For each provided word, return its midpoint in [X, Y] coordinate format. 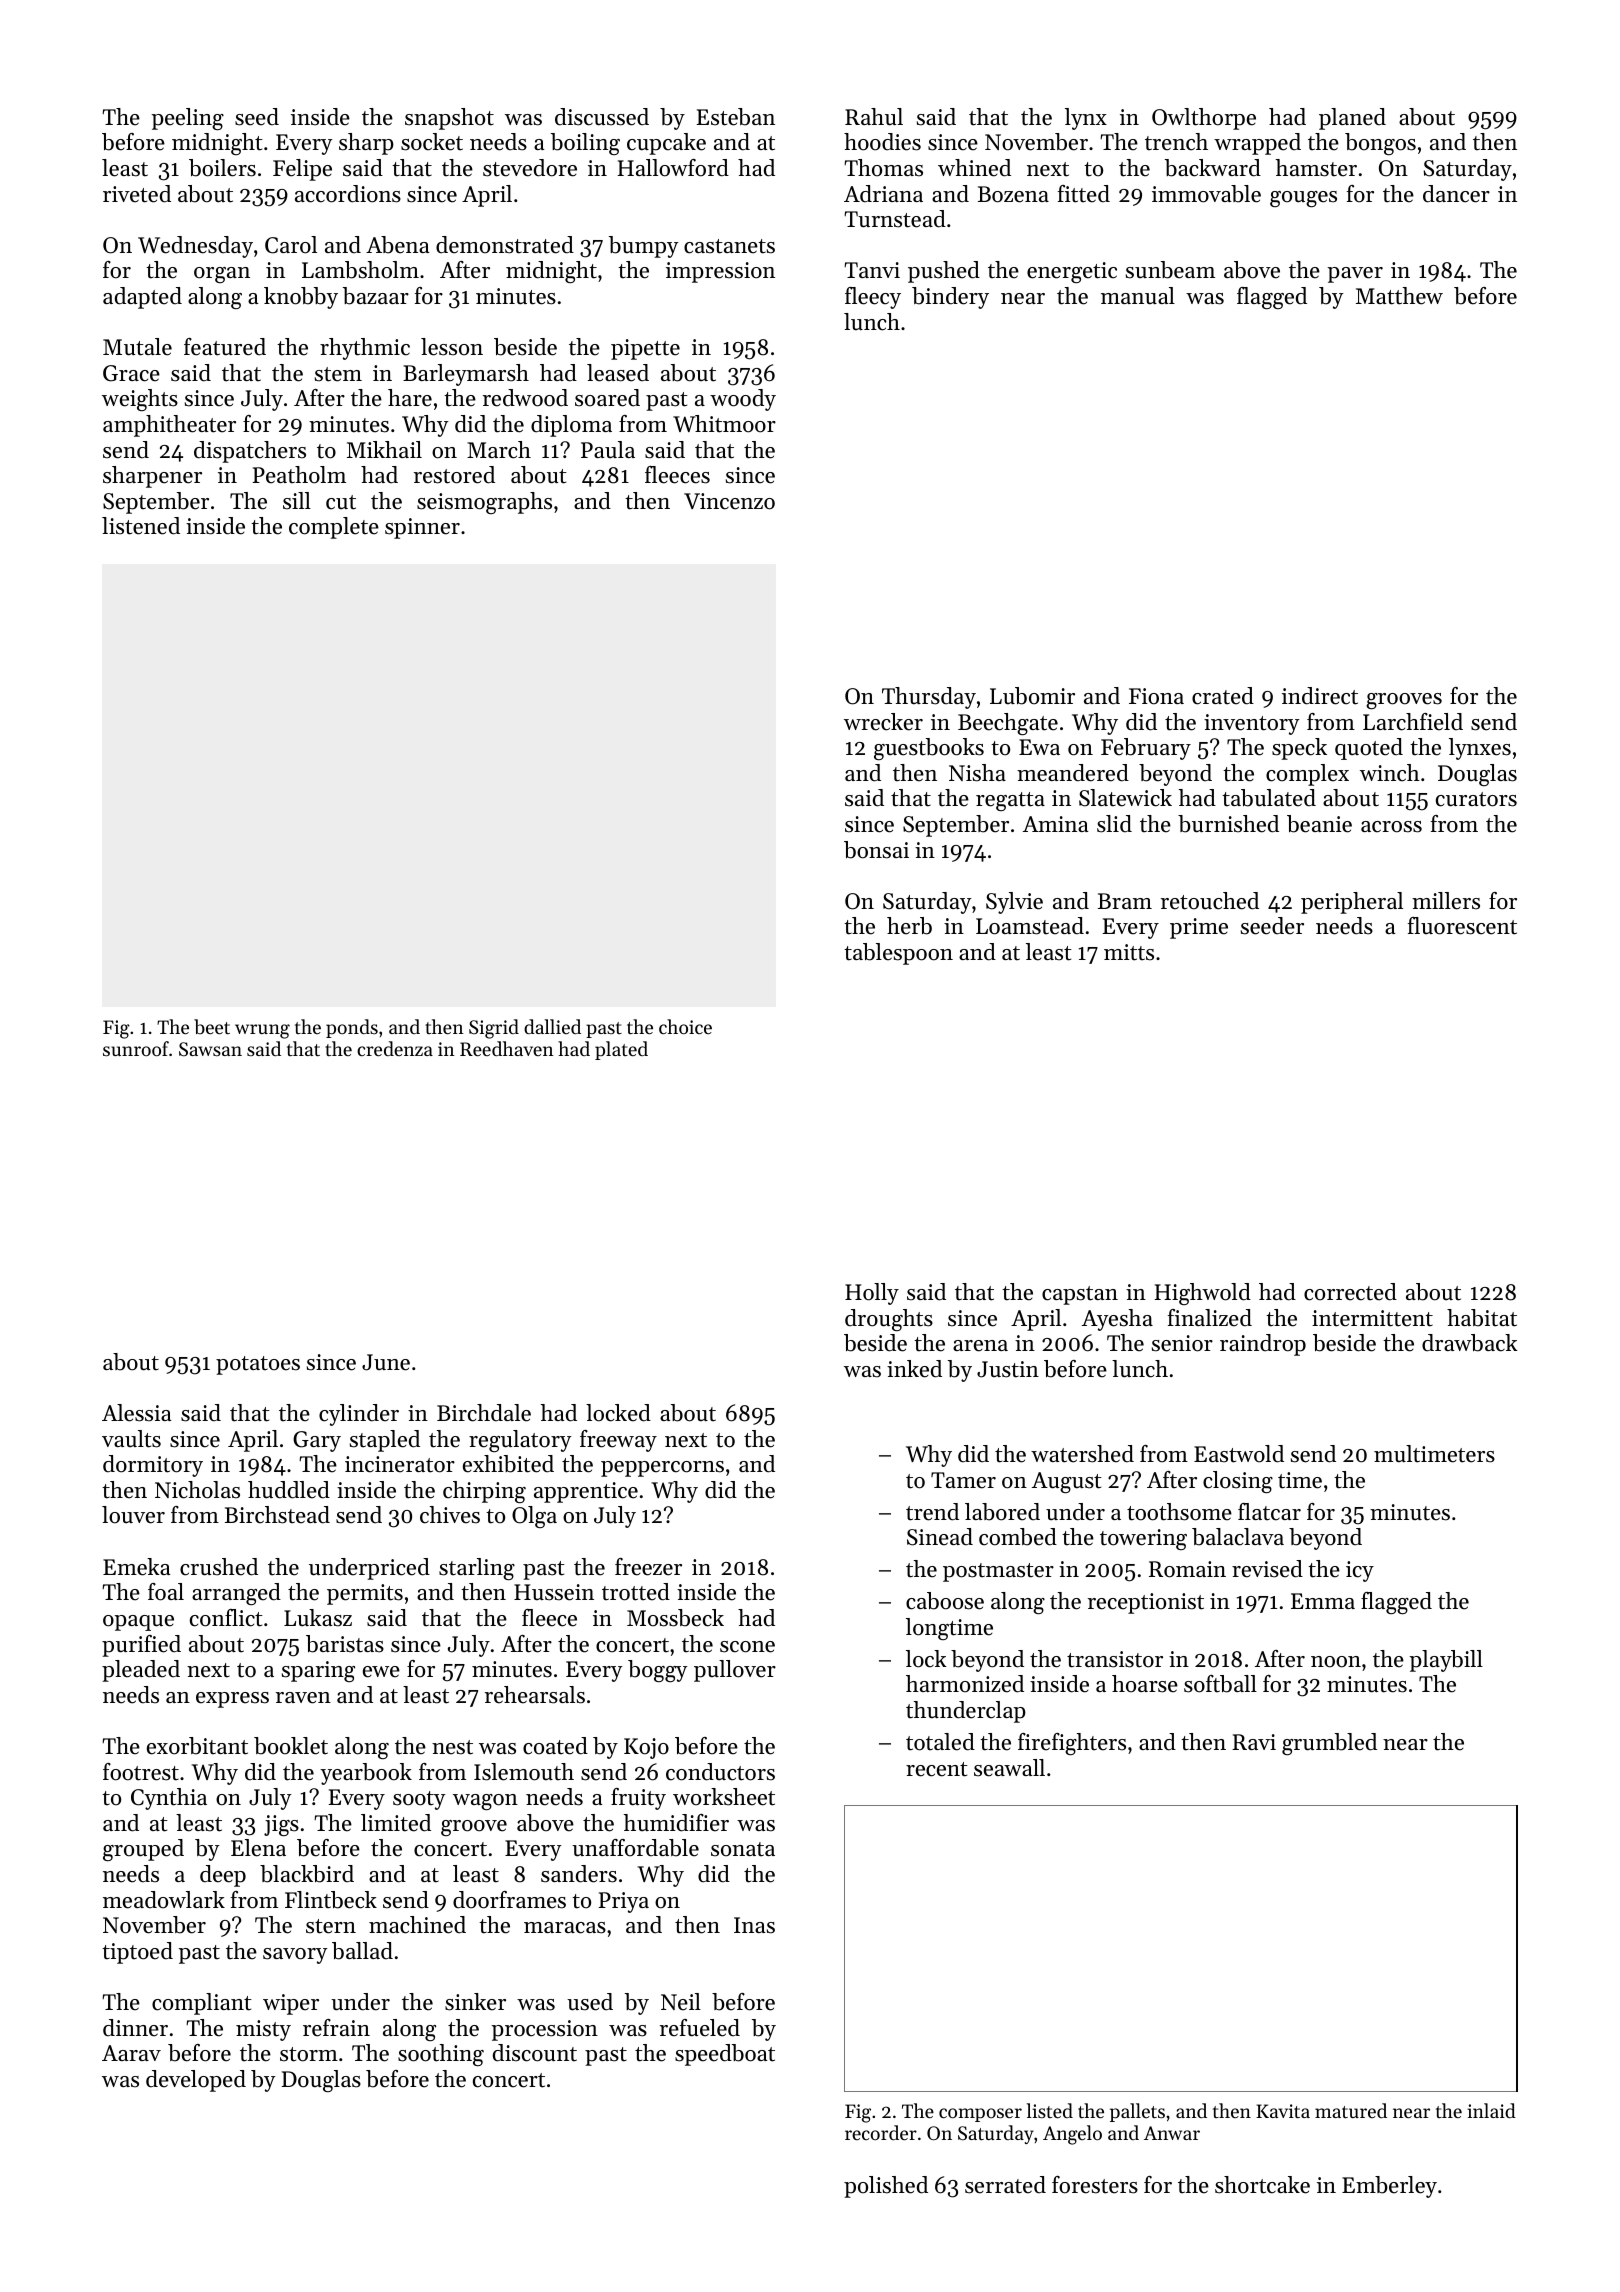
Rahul [874, 117]
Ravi [1254, 1742]
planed [1352, 119]
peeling [187, 119]
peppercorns [662, 1469]
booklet [291, 1746]
